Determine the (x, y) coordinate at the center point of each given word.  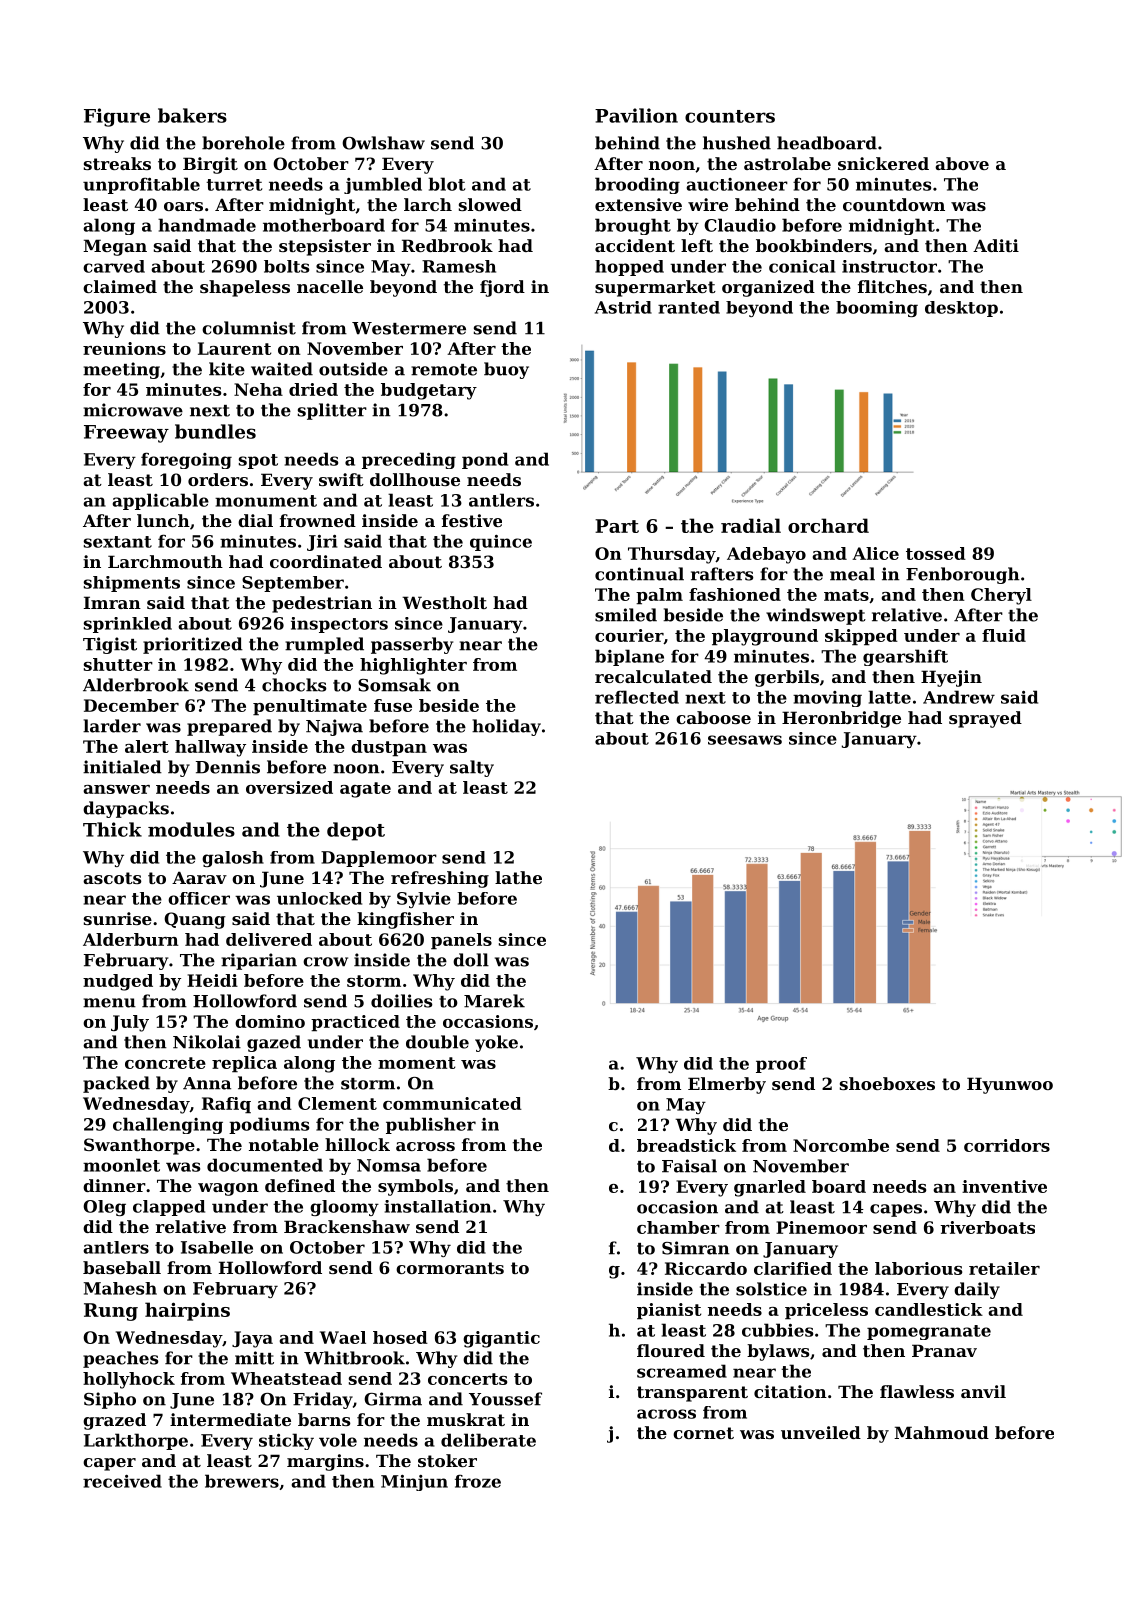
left (697, 245)
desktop (961, 309)
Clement (337, 1103)
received (122, 1481)
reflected (637, 697)
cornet (703, 1433)
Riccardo (706, 1268)
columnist (249, 328)
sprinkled (128, 625)
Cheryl (1001, 596)
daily (977, 1290)
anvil (983, 1391)
